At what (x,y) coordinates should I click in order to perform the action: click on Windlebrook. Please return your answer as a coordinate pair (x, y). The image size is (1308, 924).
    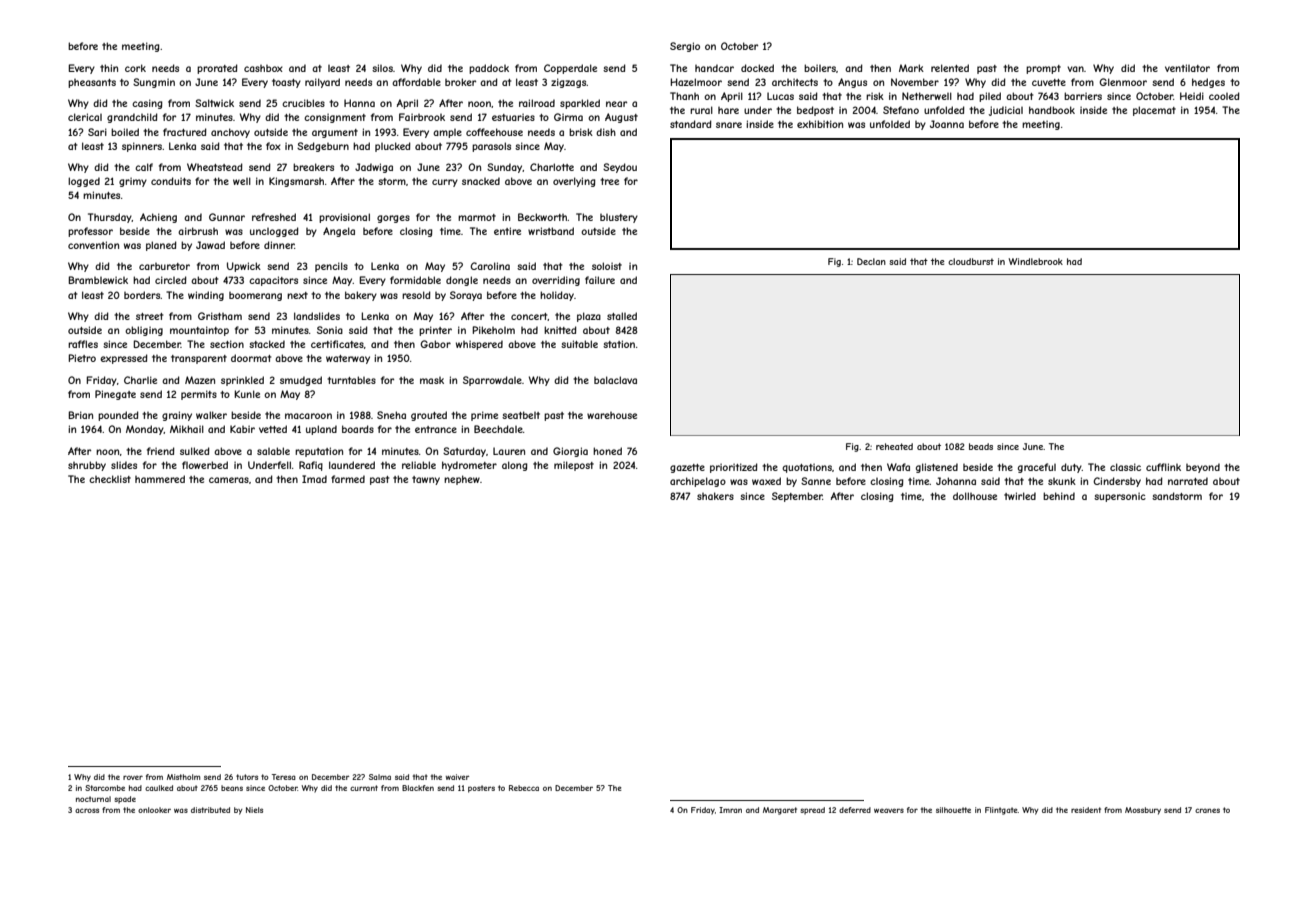
    Looking at the image, I should click on (1036, 261).
